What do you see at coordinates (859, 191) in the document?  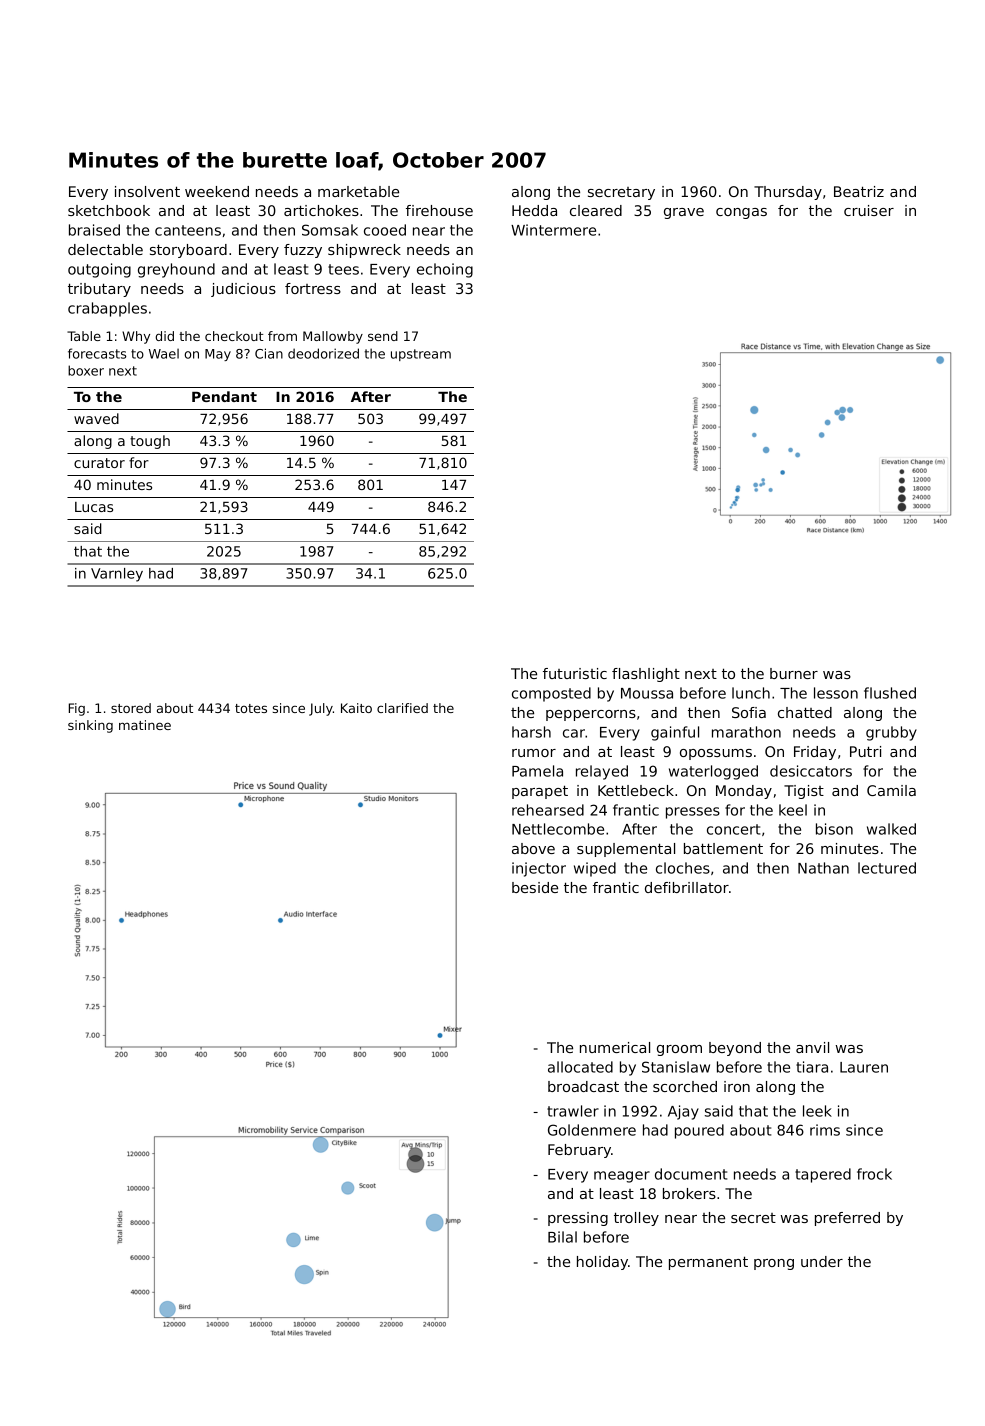 I see `Beatriz` at bounding box center [859, 191].
